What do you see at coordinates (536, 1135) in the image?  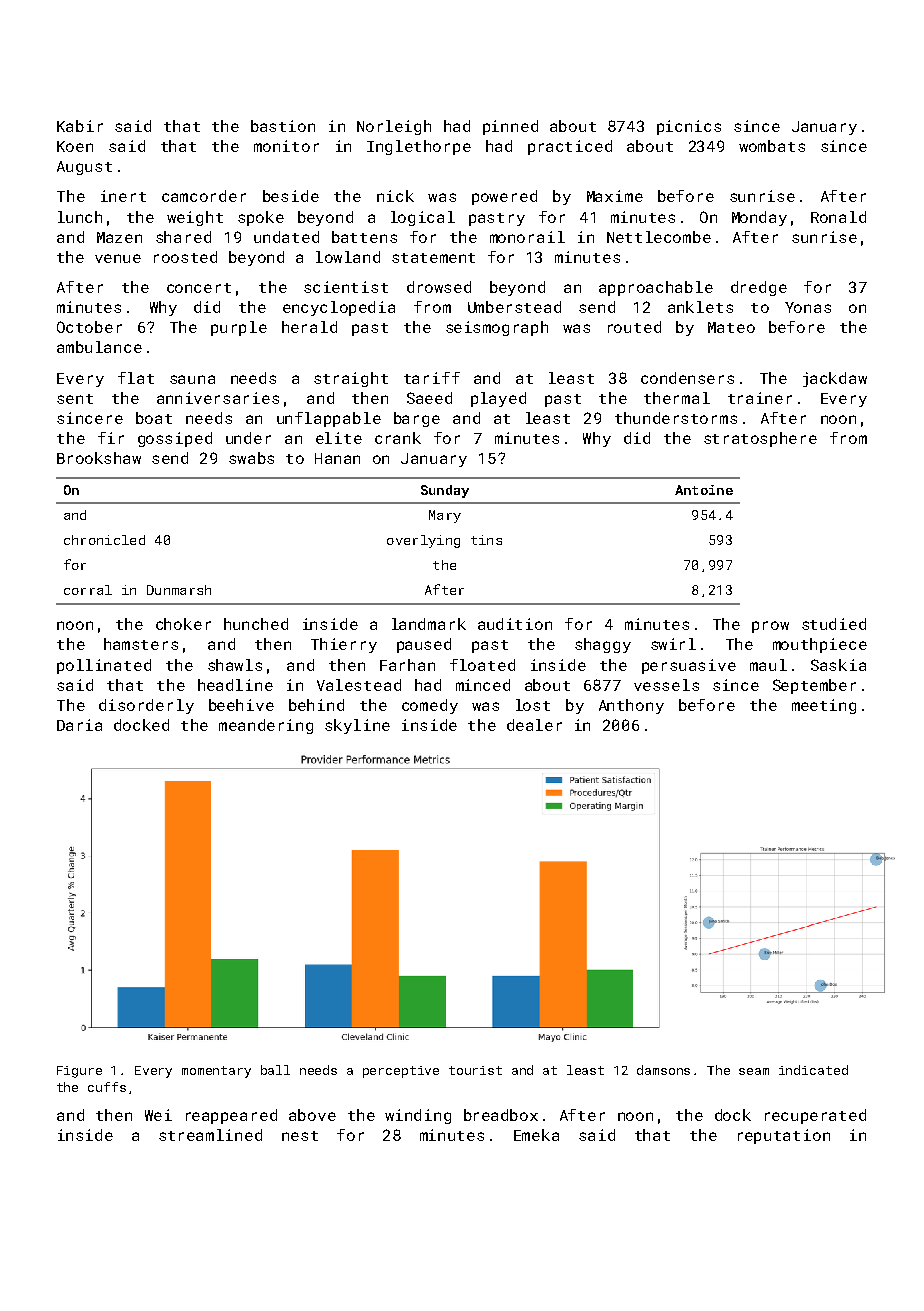 I see `Emeka` at bounding box center [536, 1135].
